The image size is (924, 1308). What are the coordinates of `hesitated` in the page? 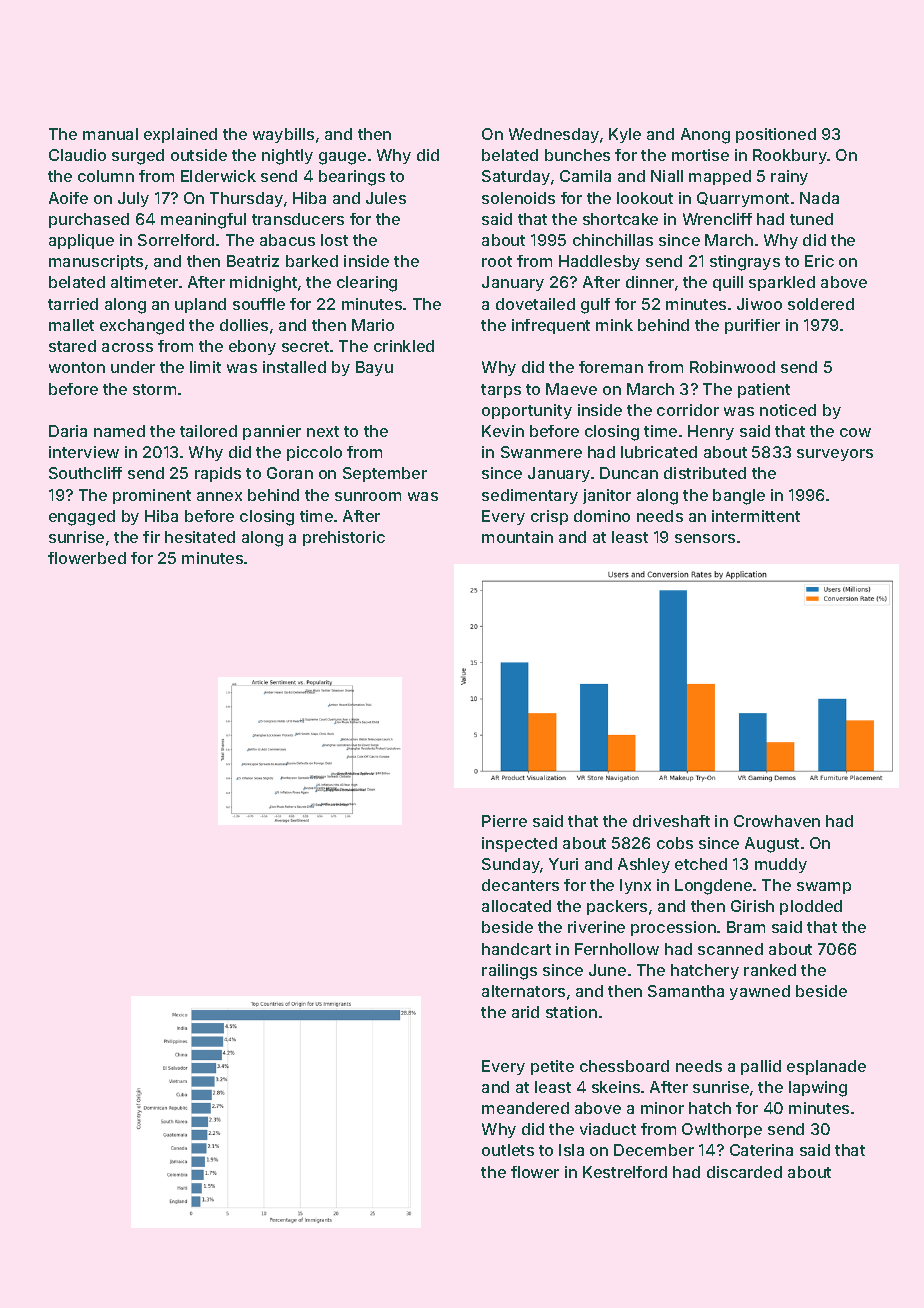 It's located at (200, 537).
